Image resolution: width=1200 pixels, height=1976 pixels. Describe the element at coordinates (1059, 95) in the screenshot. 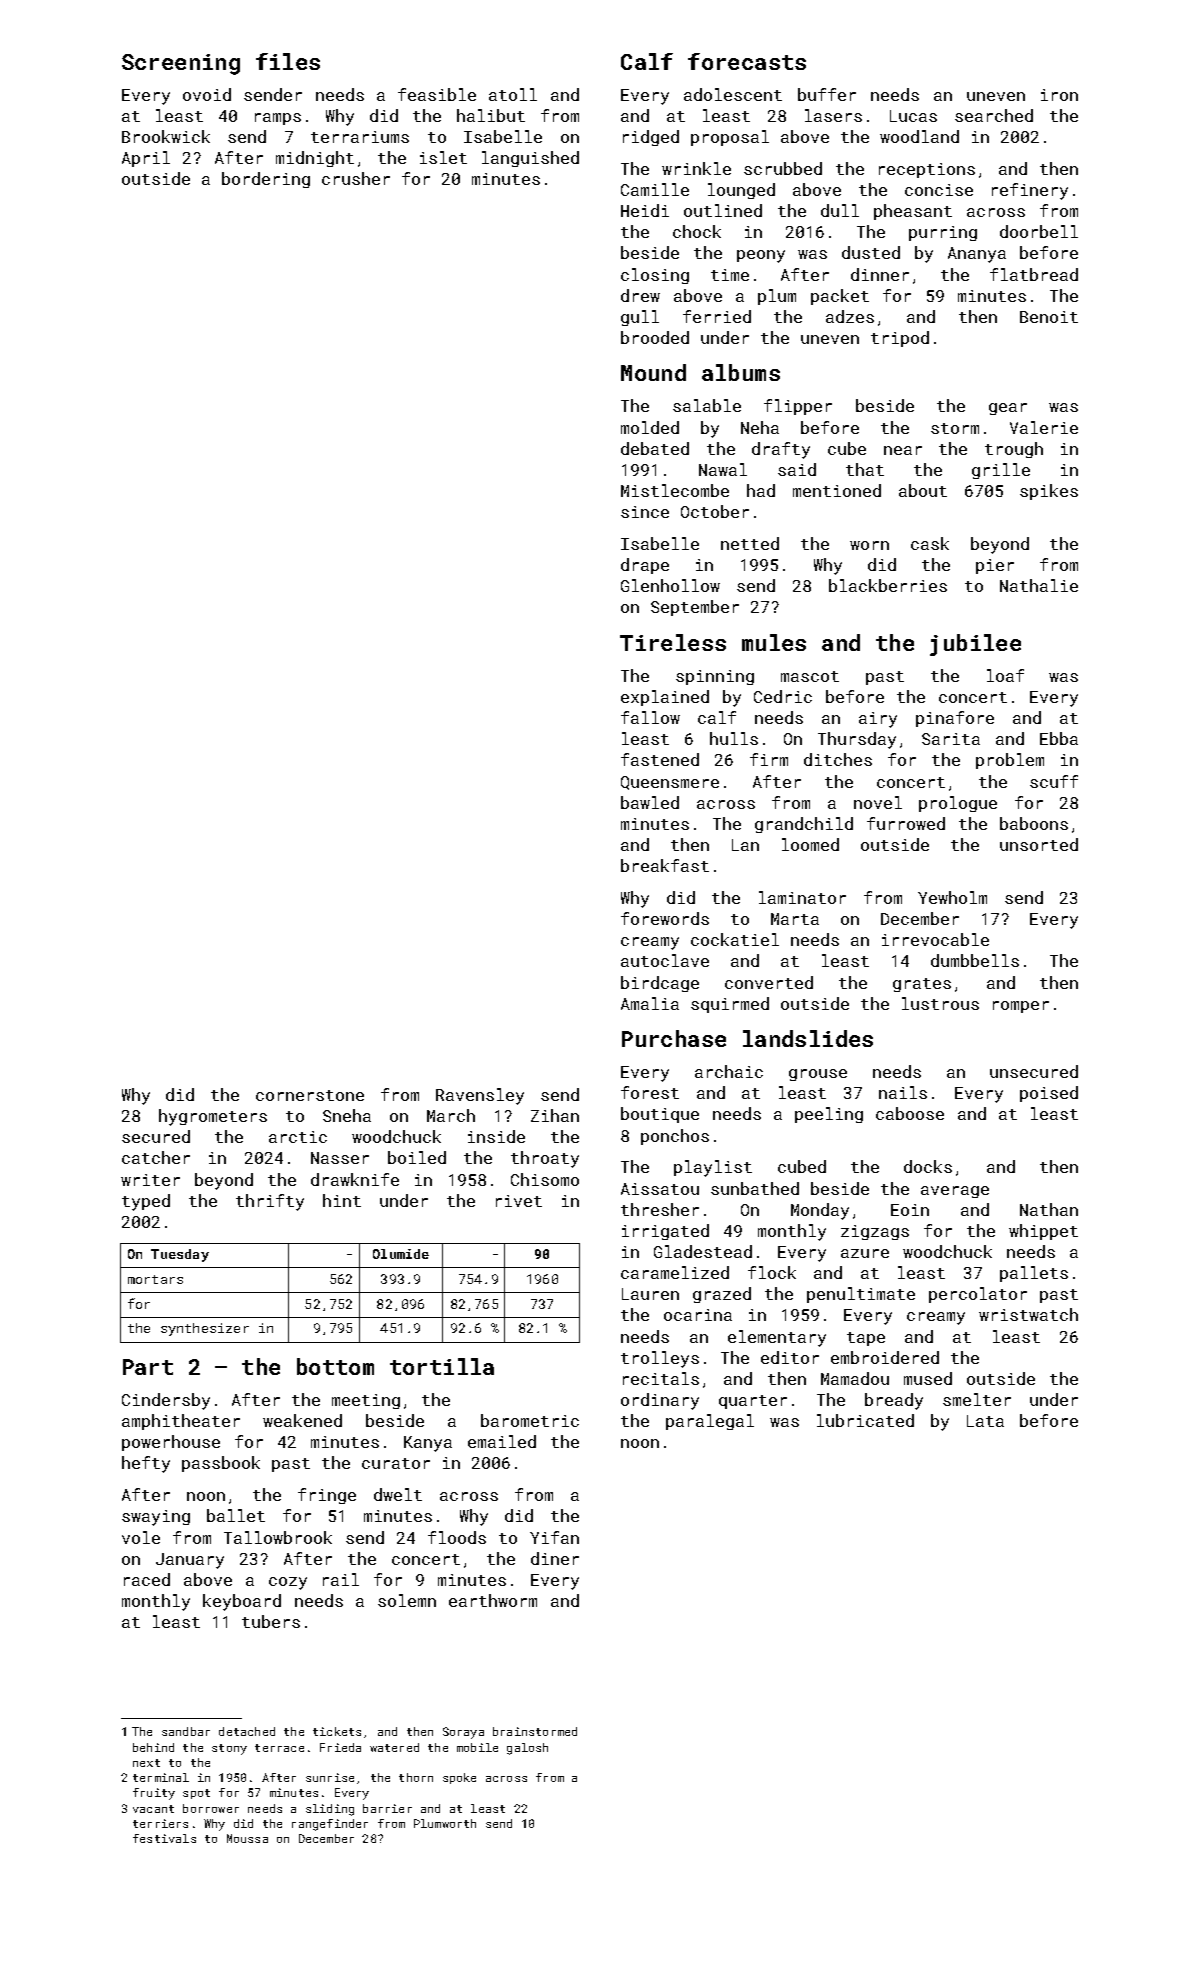

I see `iron` at that location.
